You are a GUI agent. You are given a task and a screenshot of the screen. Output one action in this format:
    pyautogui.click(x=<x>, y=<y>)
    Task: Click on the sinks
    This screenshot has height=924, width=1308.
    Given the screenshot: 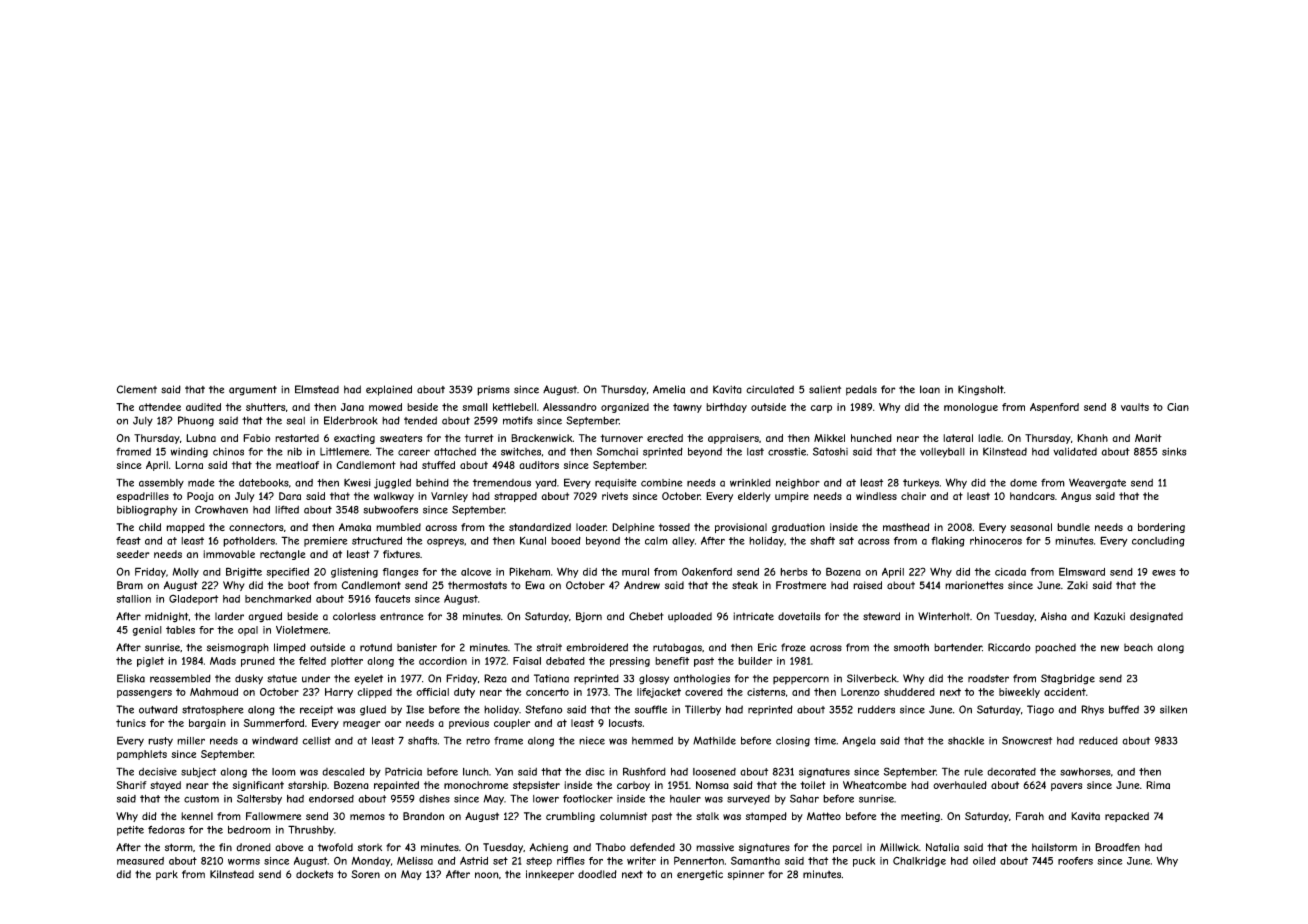 What is the action you would take?
    pyautogui.click(x=1174, y=452)
